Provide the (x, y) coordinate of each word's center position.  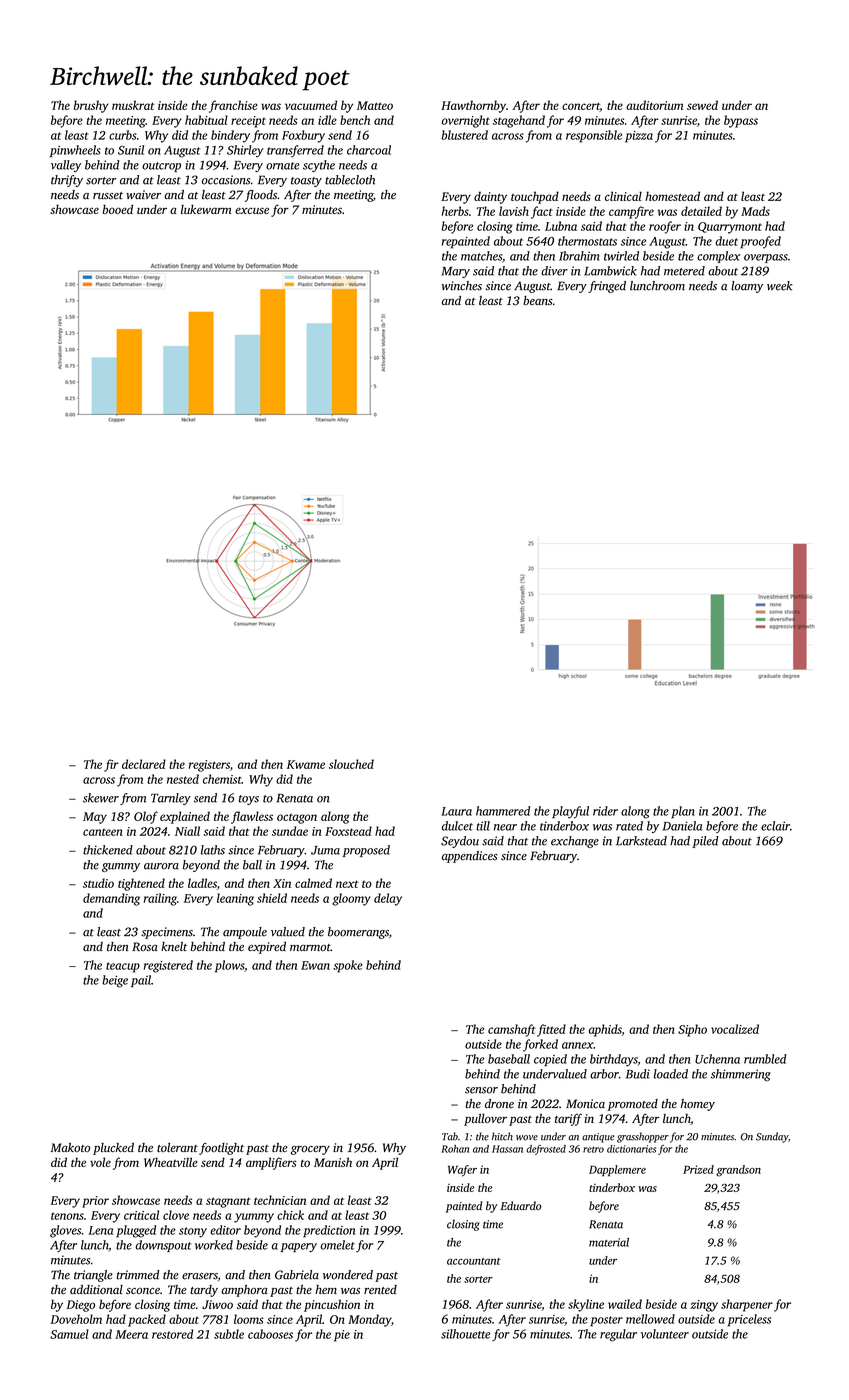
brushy (91, 106)
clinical (623, 196)
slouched (351, 764)
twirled (621, 256)
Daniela (682, 826)
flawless (252, 817)
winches (462, 286)
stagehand (519, 121)
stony (193, 1232)
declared (144, 764)
